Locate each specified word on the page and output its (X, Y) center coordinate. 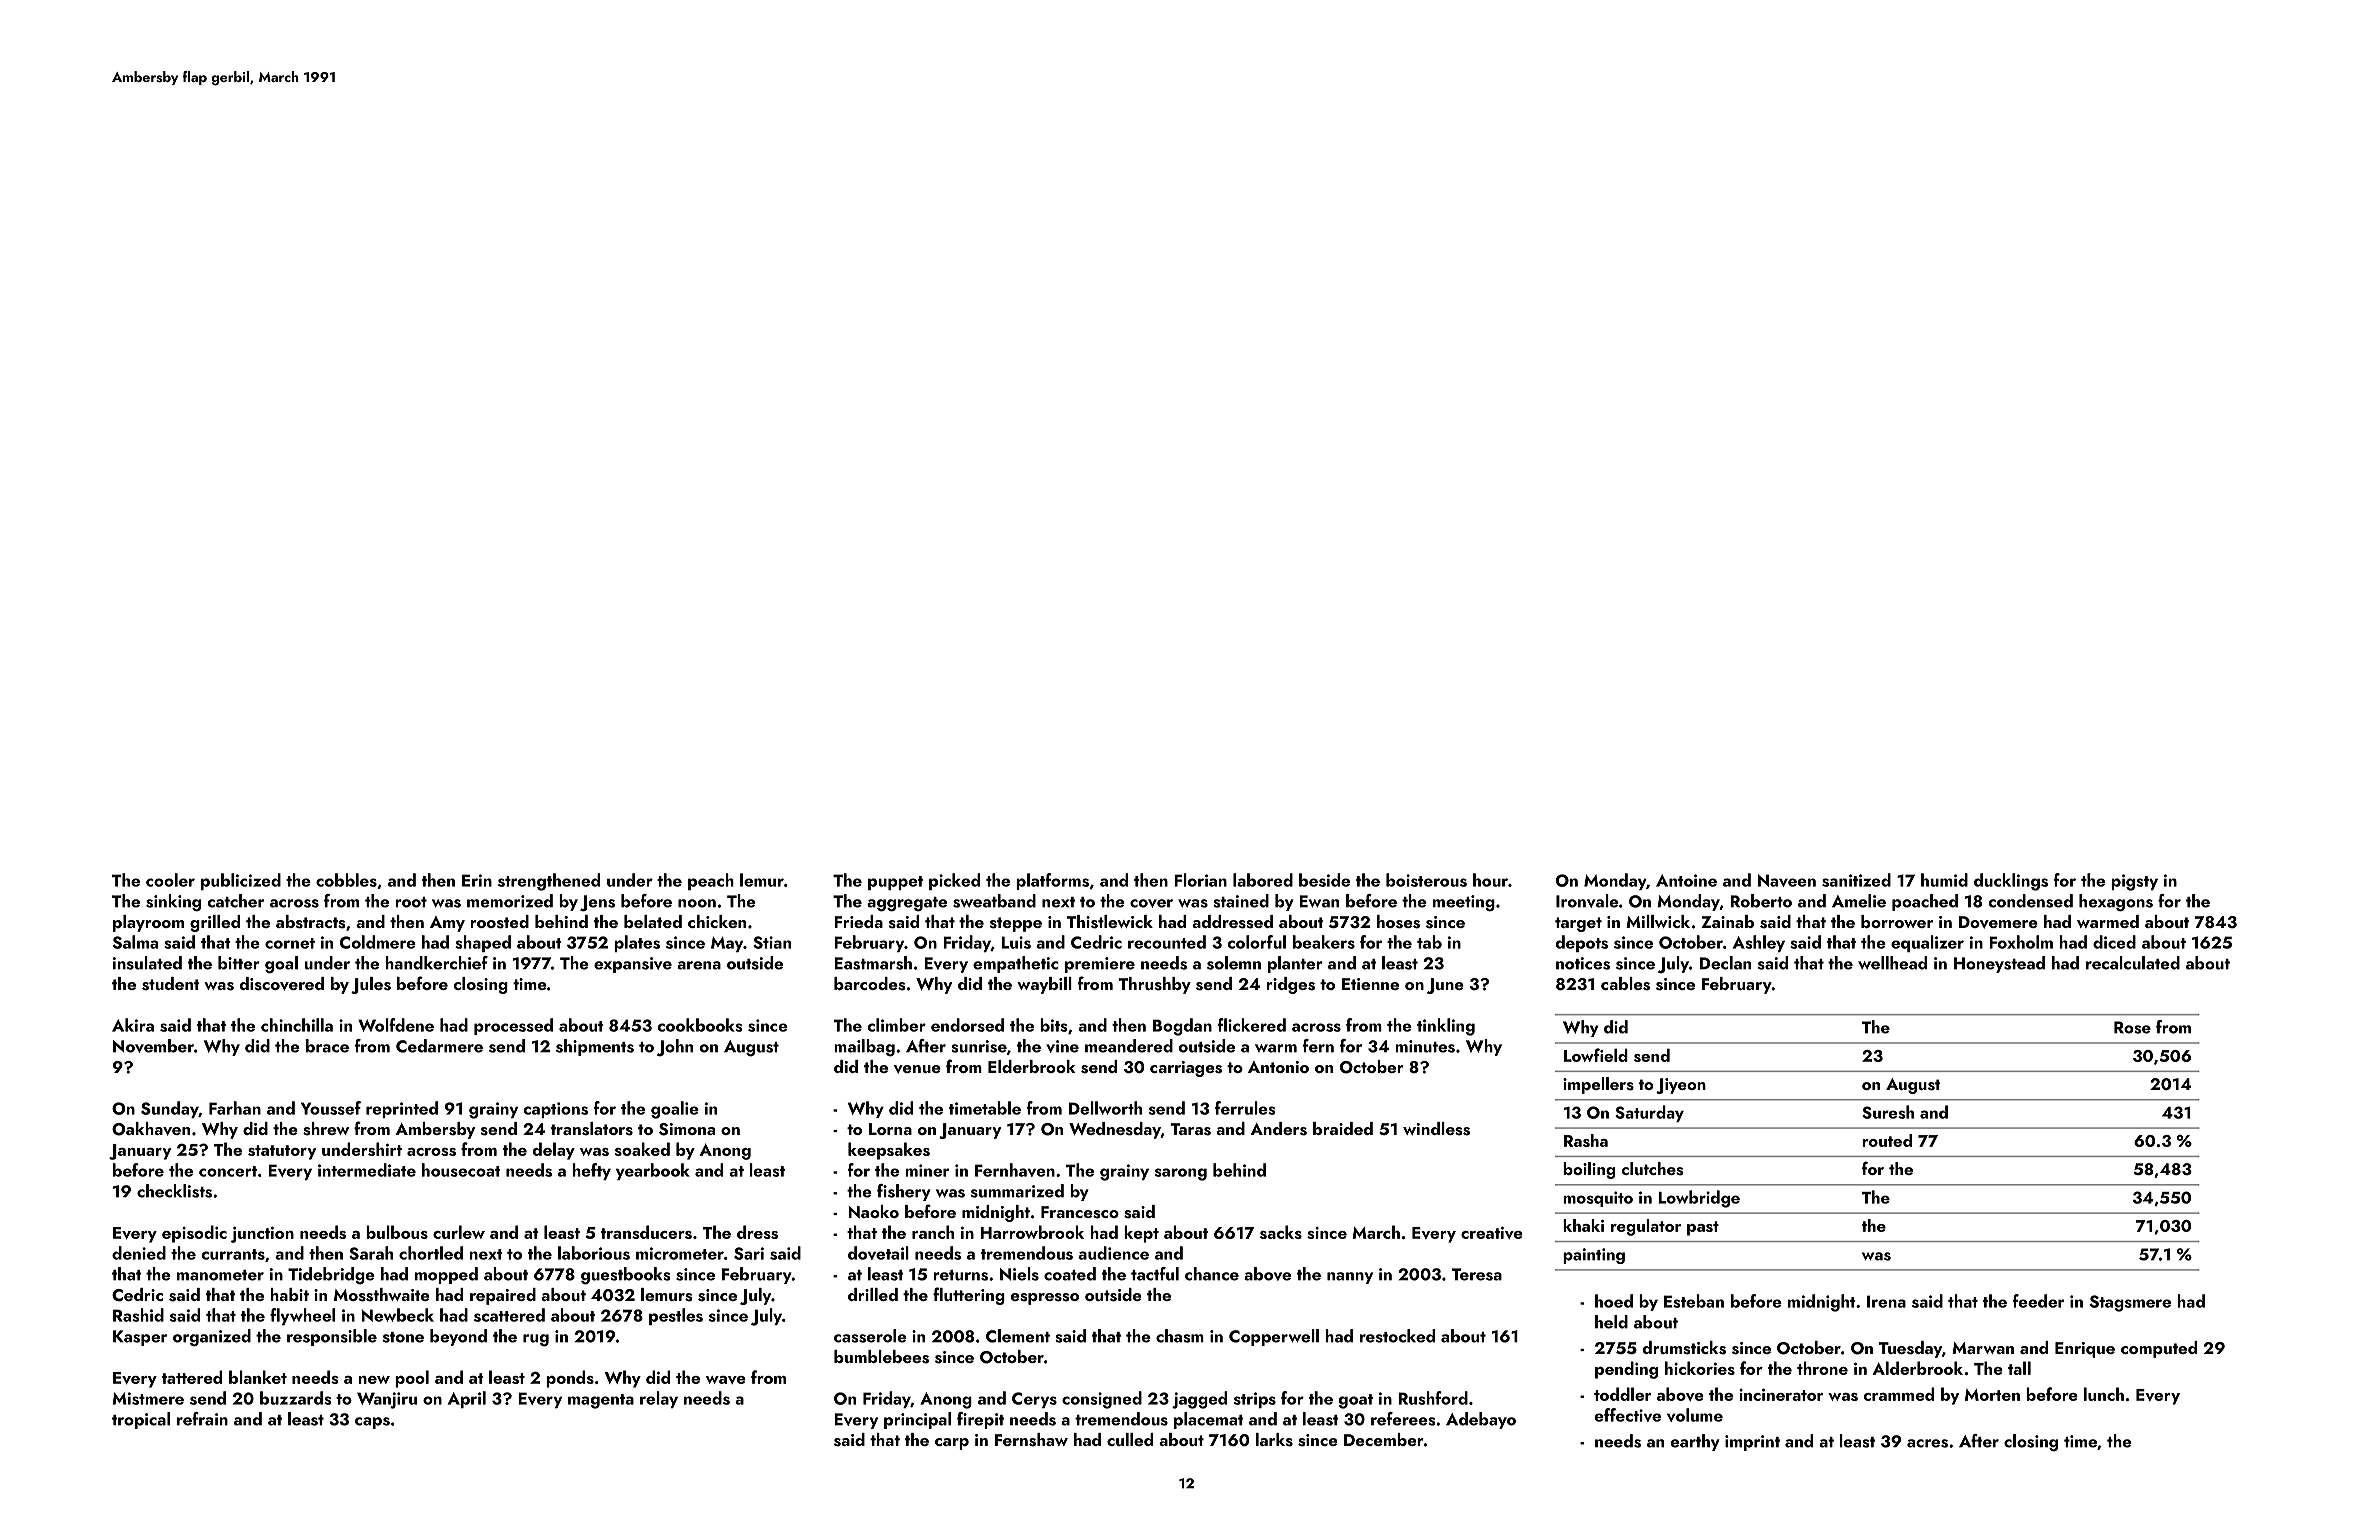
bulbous (397, 1232)
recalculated (2133, 963)
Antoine (1686, 880)
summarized (1017, 1191)
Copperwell (1274, 1337)
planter (1295, 964)
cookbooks (700, 1025)
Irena (1886, 1301)
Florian (1200, 880)
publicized (241, 881)
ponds (570, 1379)
